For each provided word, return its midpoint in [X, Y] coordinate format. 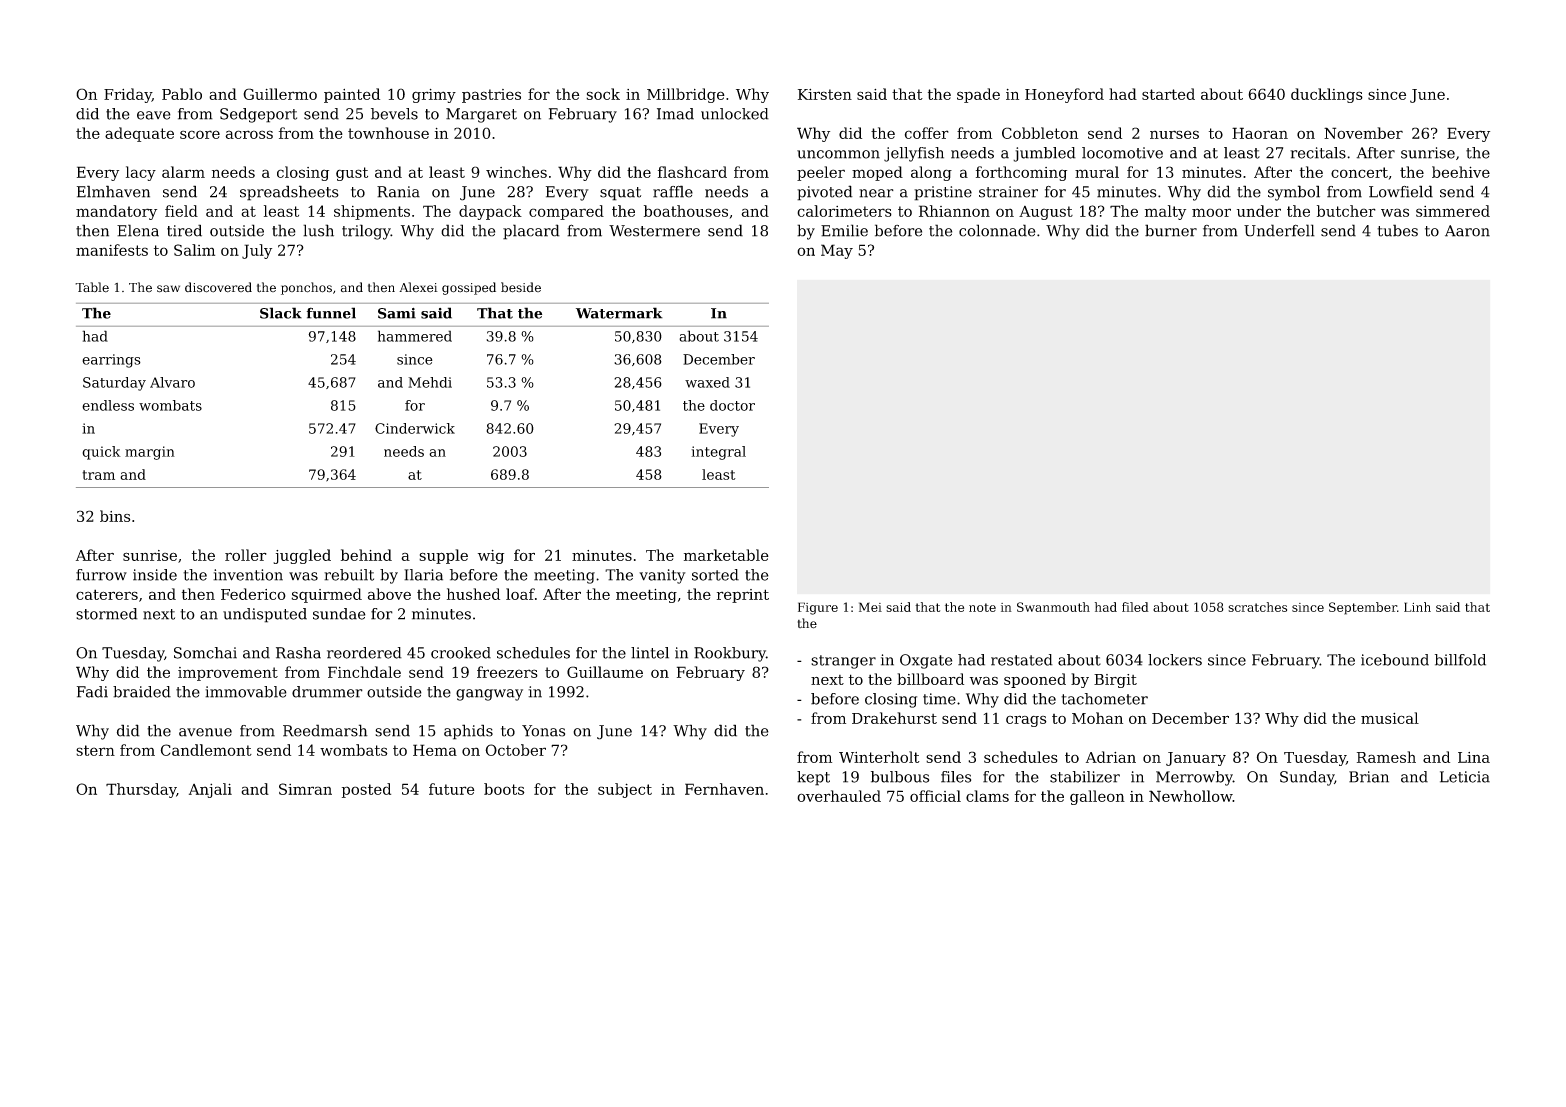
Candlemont [206, 750]
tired [184, 230]
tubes [1397, 230]
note [982, 607]
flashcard [692, 172]
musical [1390, 718]
